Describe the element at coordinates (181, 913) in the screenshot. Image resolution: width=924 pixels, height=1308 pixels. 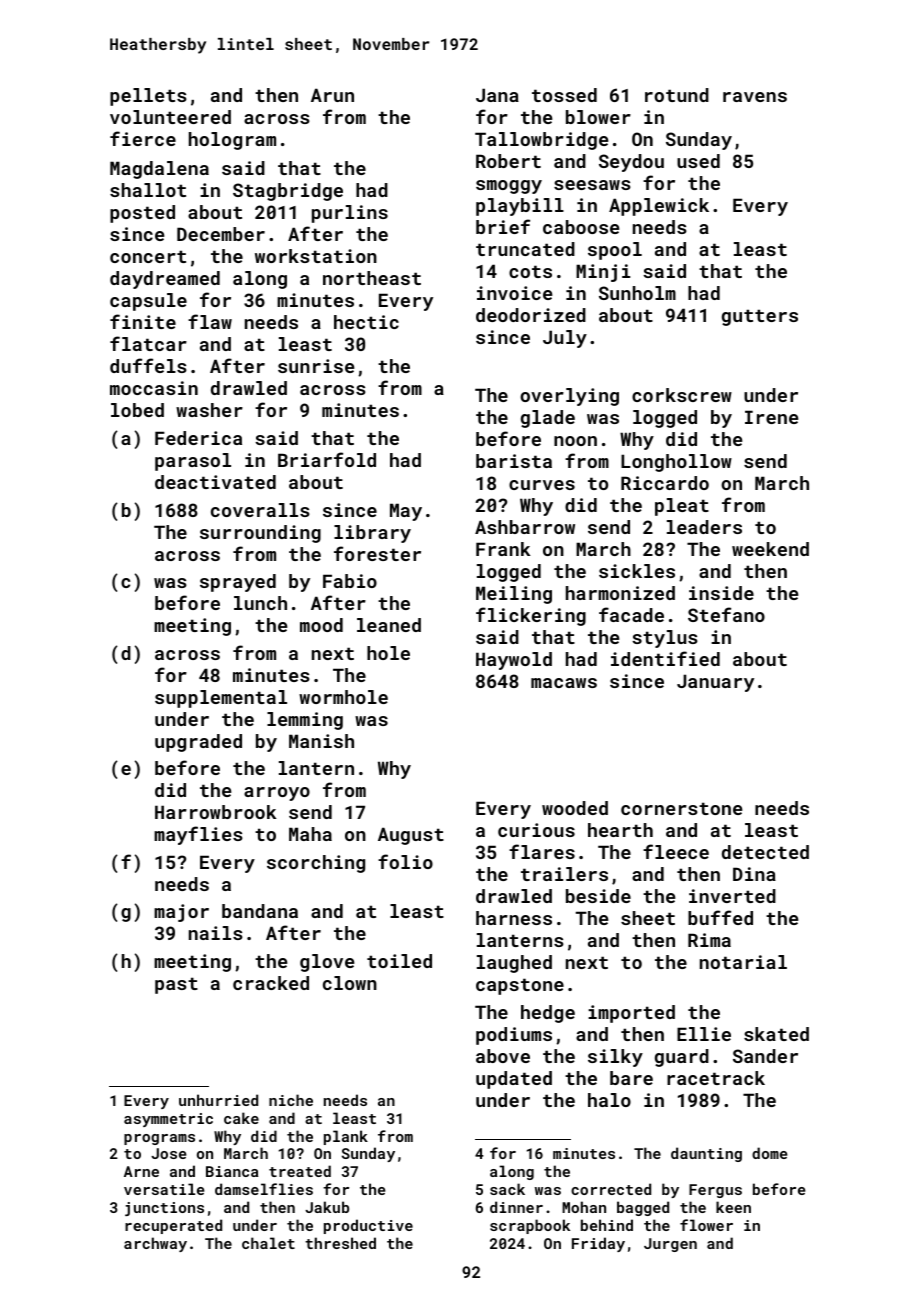
I see `major` at that location.
